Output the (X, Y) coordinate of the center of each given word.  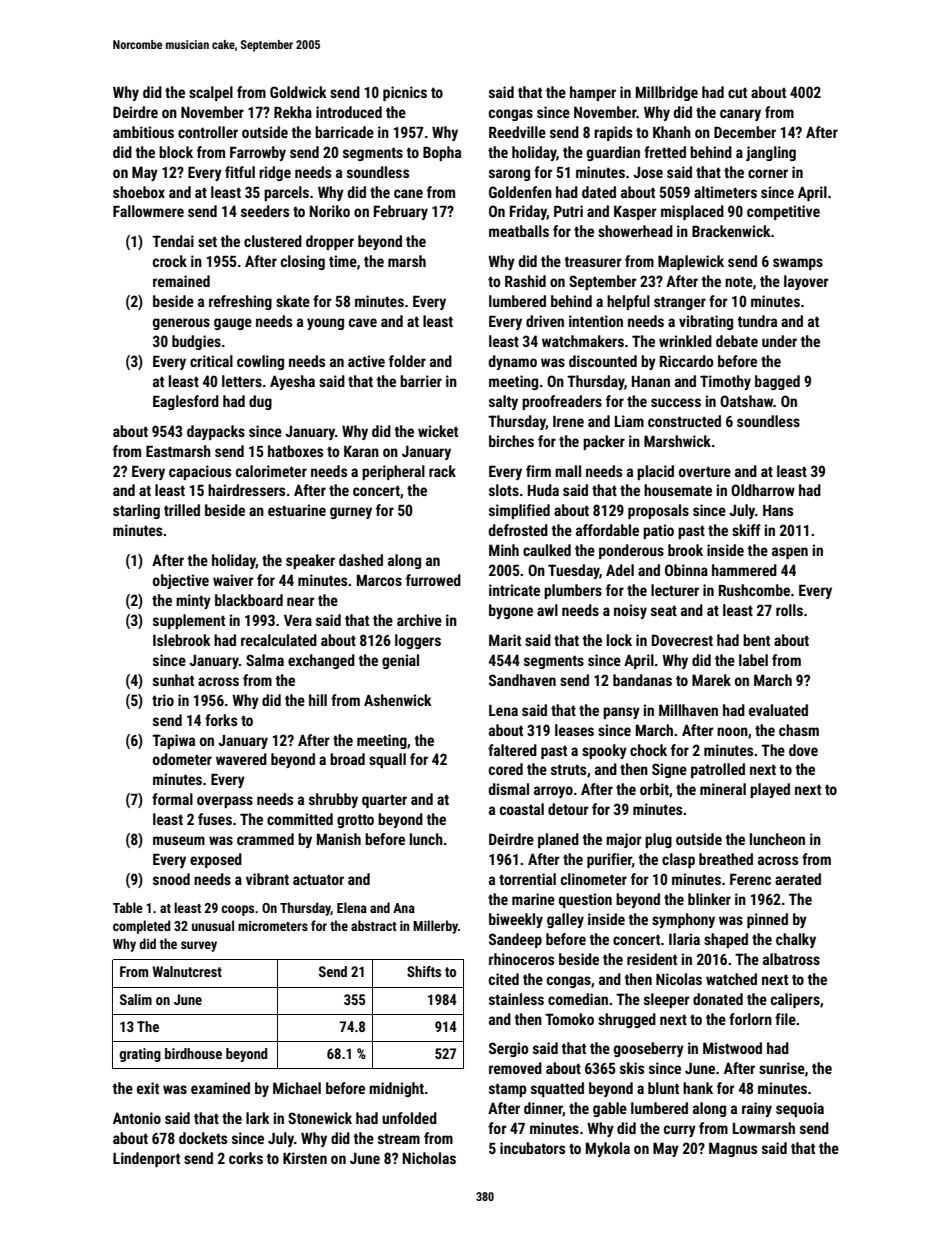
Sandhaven (522, 680)
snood (171, 879)
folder (407, 361)
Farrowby (258, 153)
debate (737, 341)
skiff (746, 530)
